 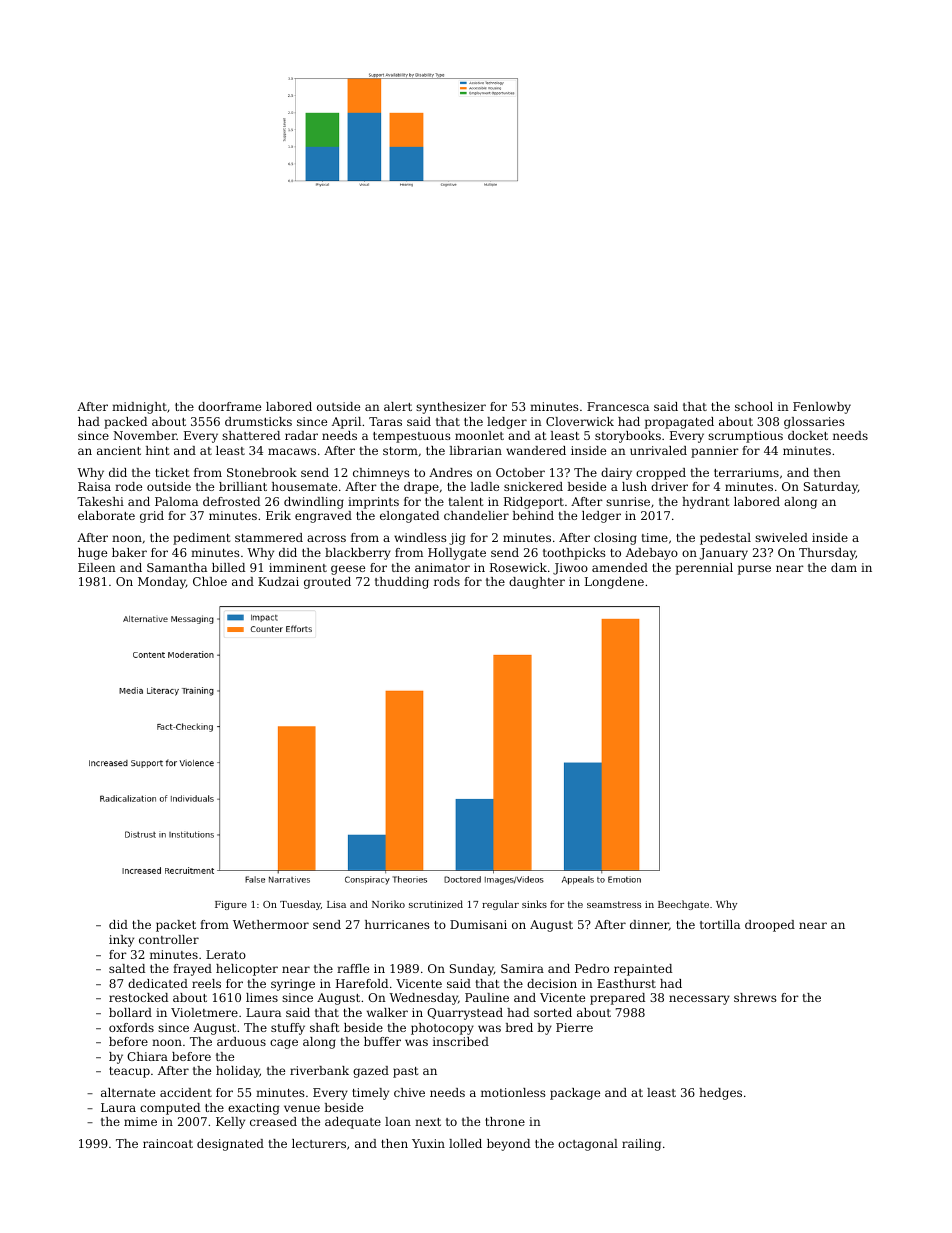 What do you see at coordinates (381, 474) in the screenshot?
I see `chimneys` at bounding box center [381, 474].
